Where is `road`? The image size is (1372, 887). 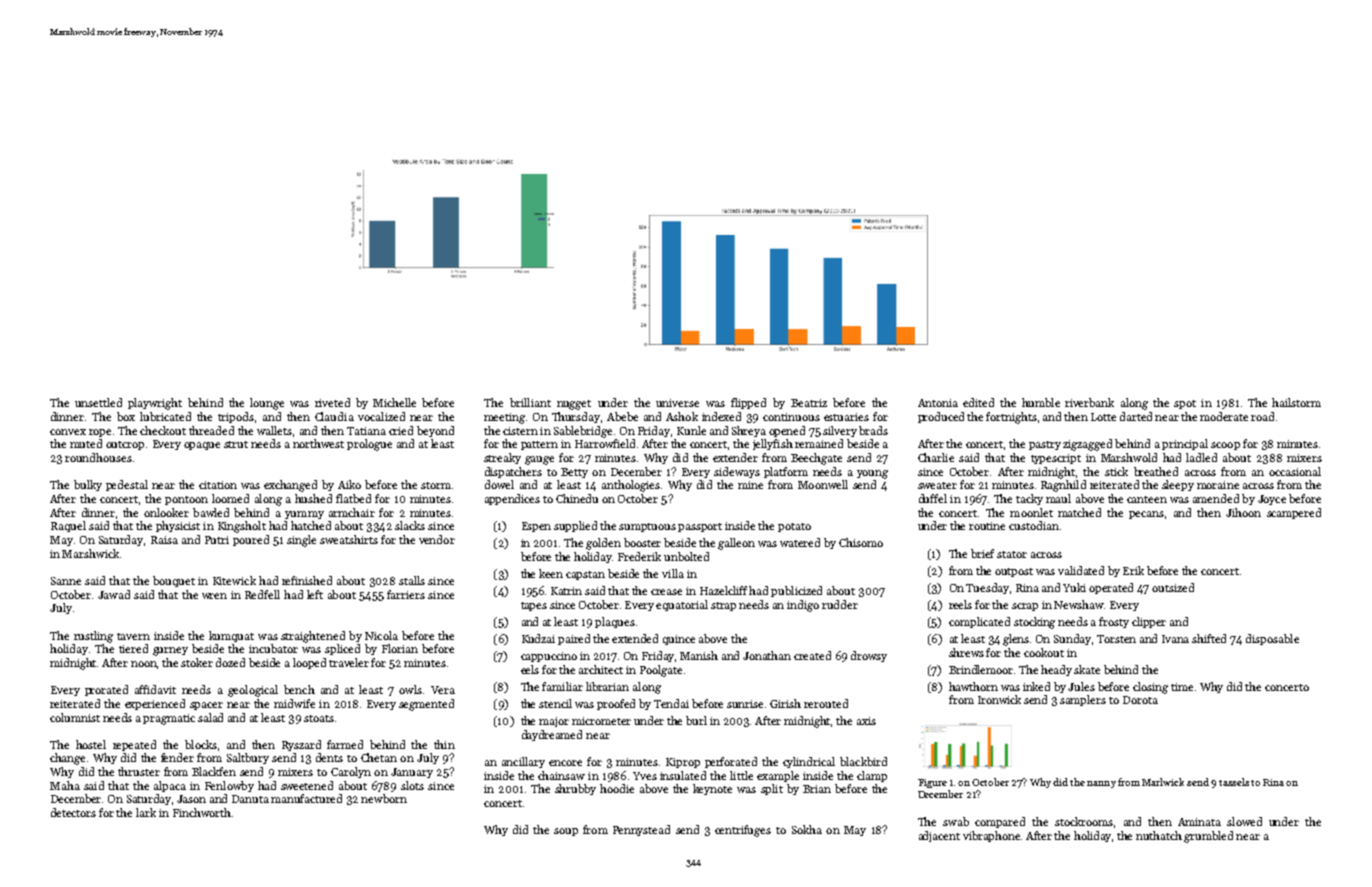
road is located at coordinates (1262, 416).
